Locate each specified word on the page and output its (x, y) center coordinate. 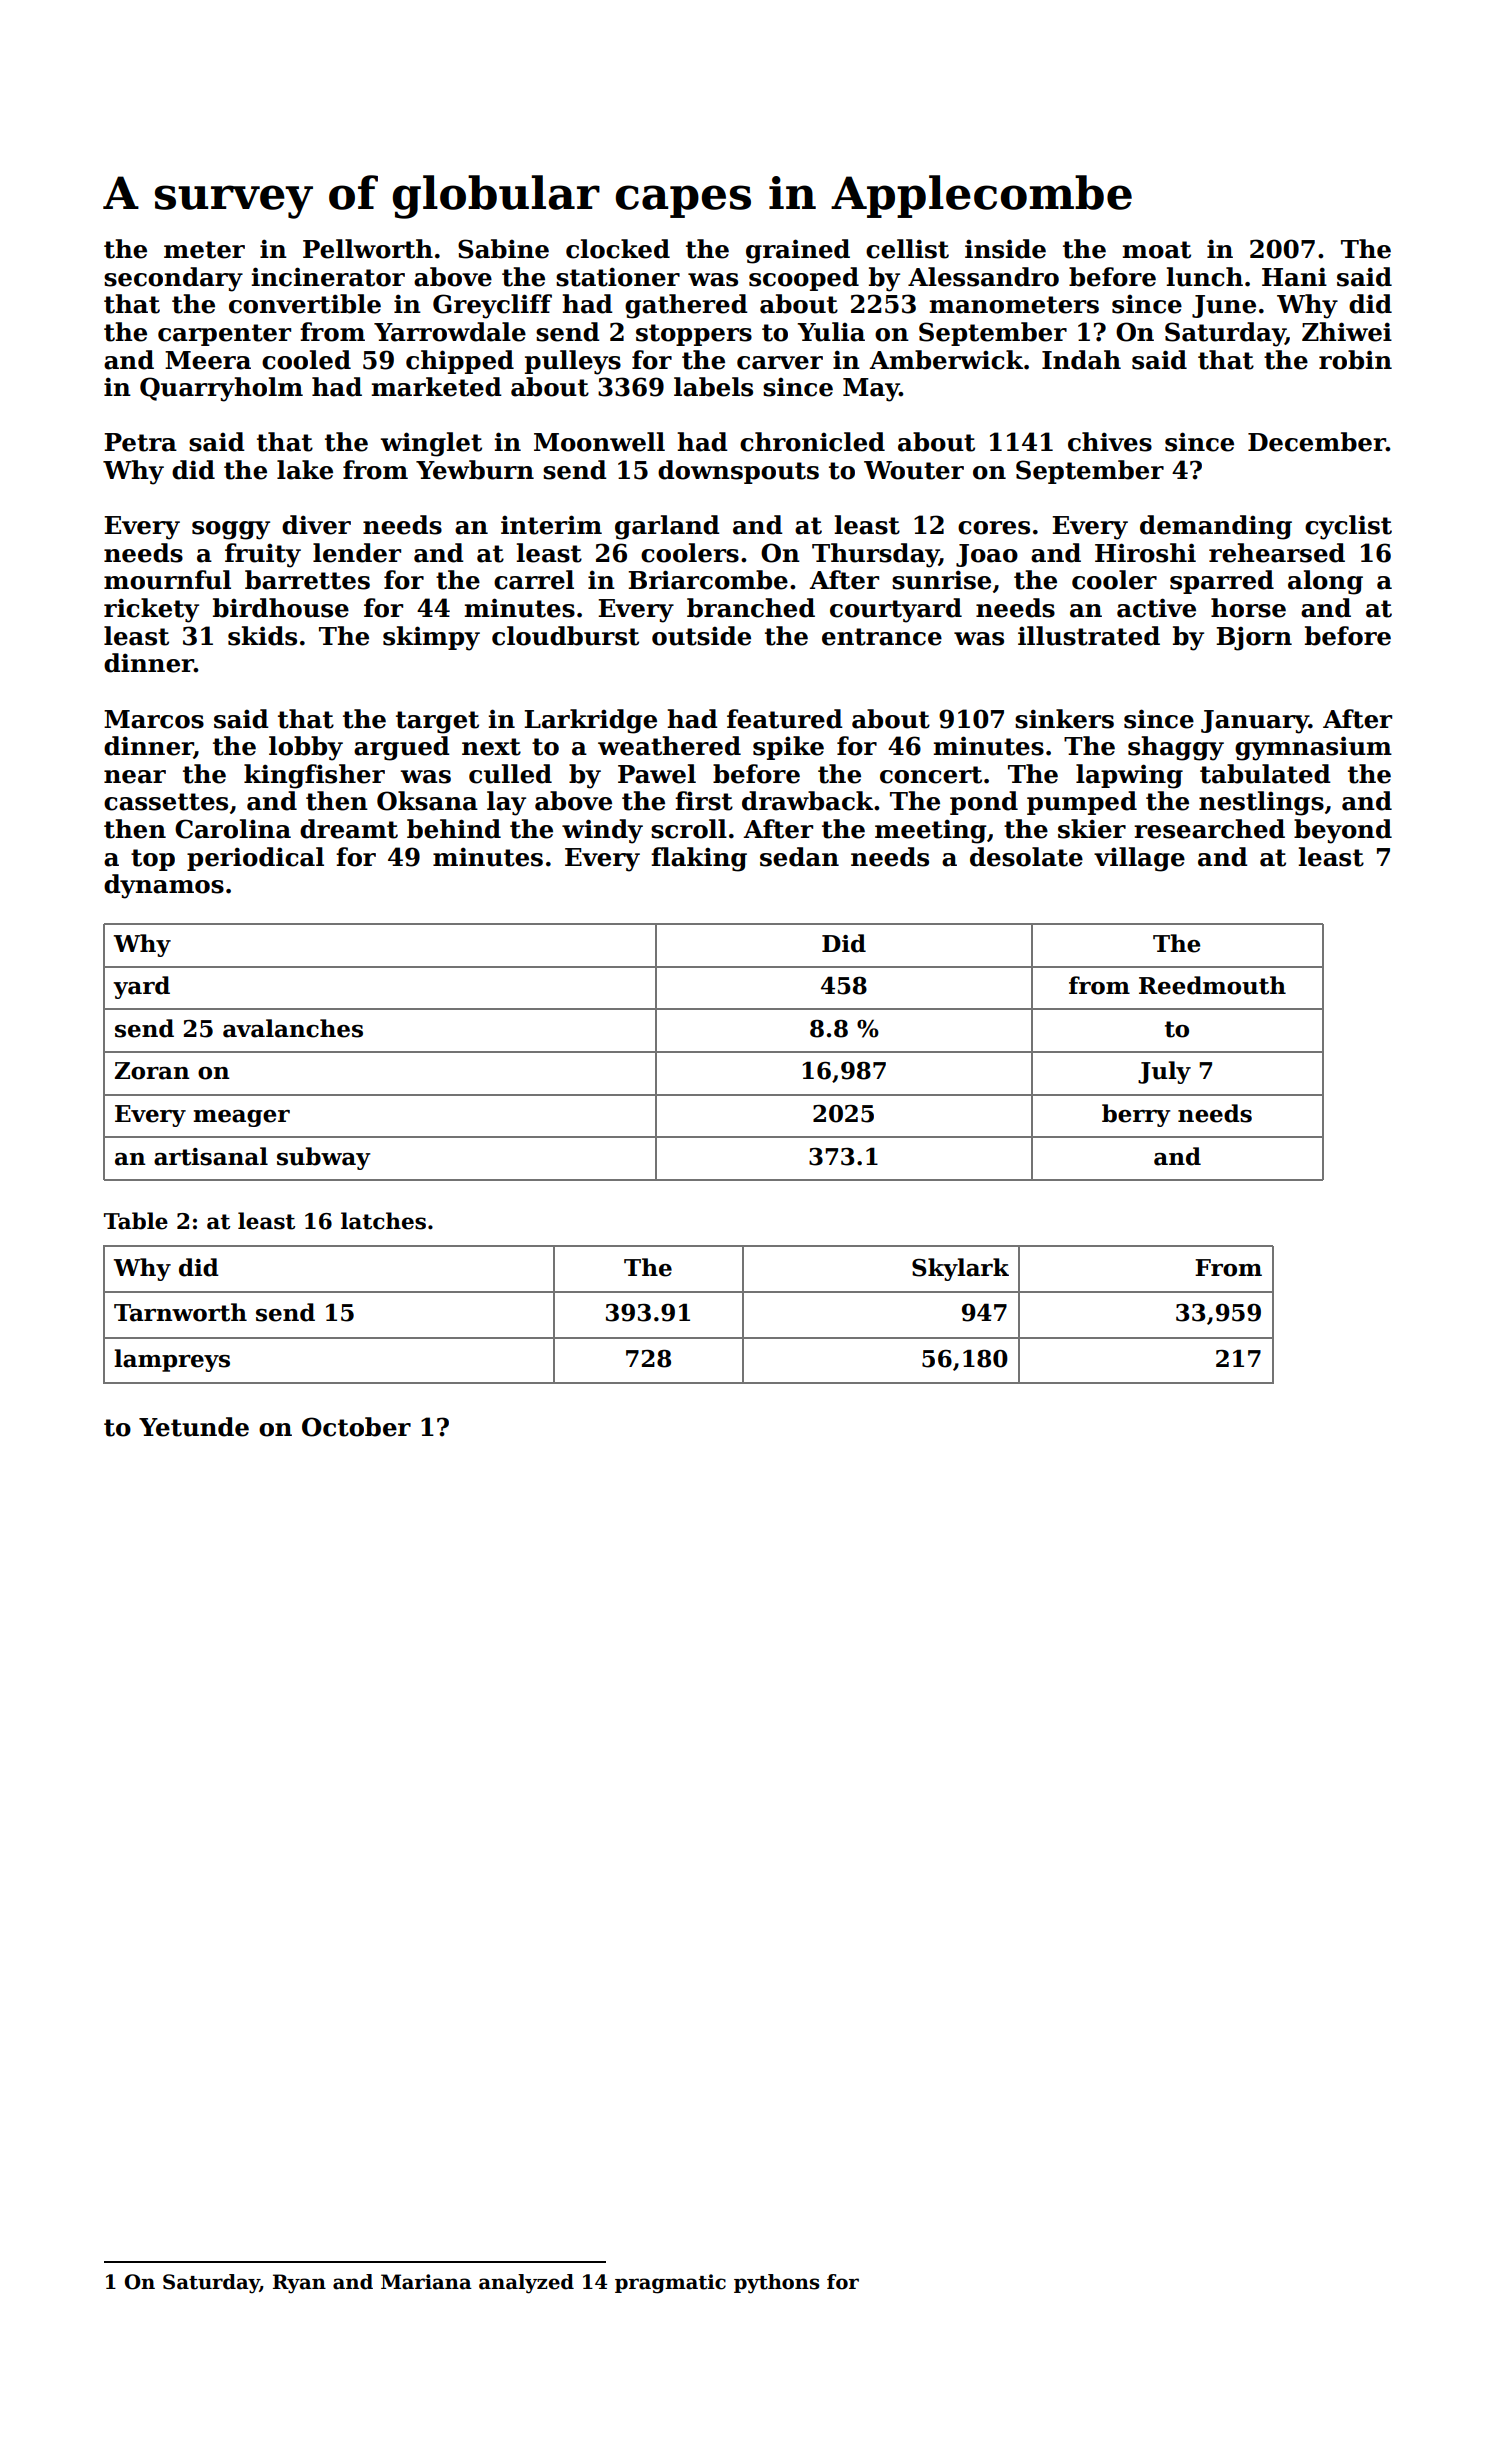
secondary (173, 279)
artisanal (211, 1156)
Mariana (426, 2282)
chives (1110, 442)
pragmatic (670, 2284)
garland (667, 527)
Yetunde (194, 1427)
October (356, 1427)
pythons (776, 2284)
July (1164, 1072)
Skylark (960, 1269)
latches (383, 1221)
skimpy (431, 638)
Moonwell (599, 442)
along (1325, 582)
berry (1136, 1115)
